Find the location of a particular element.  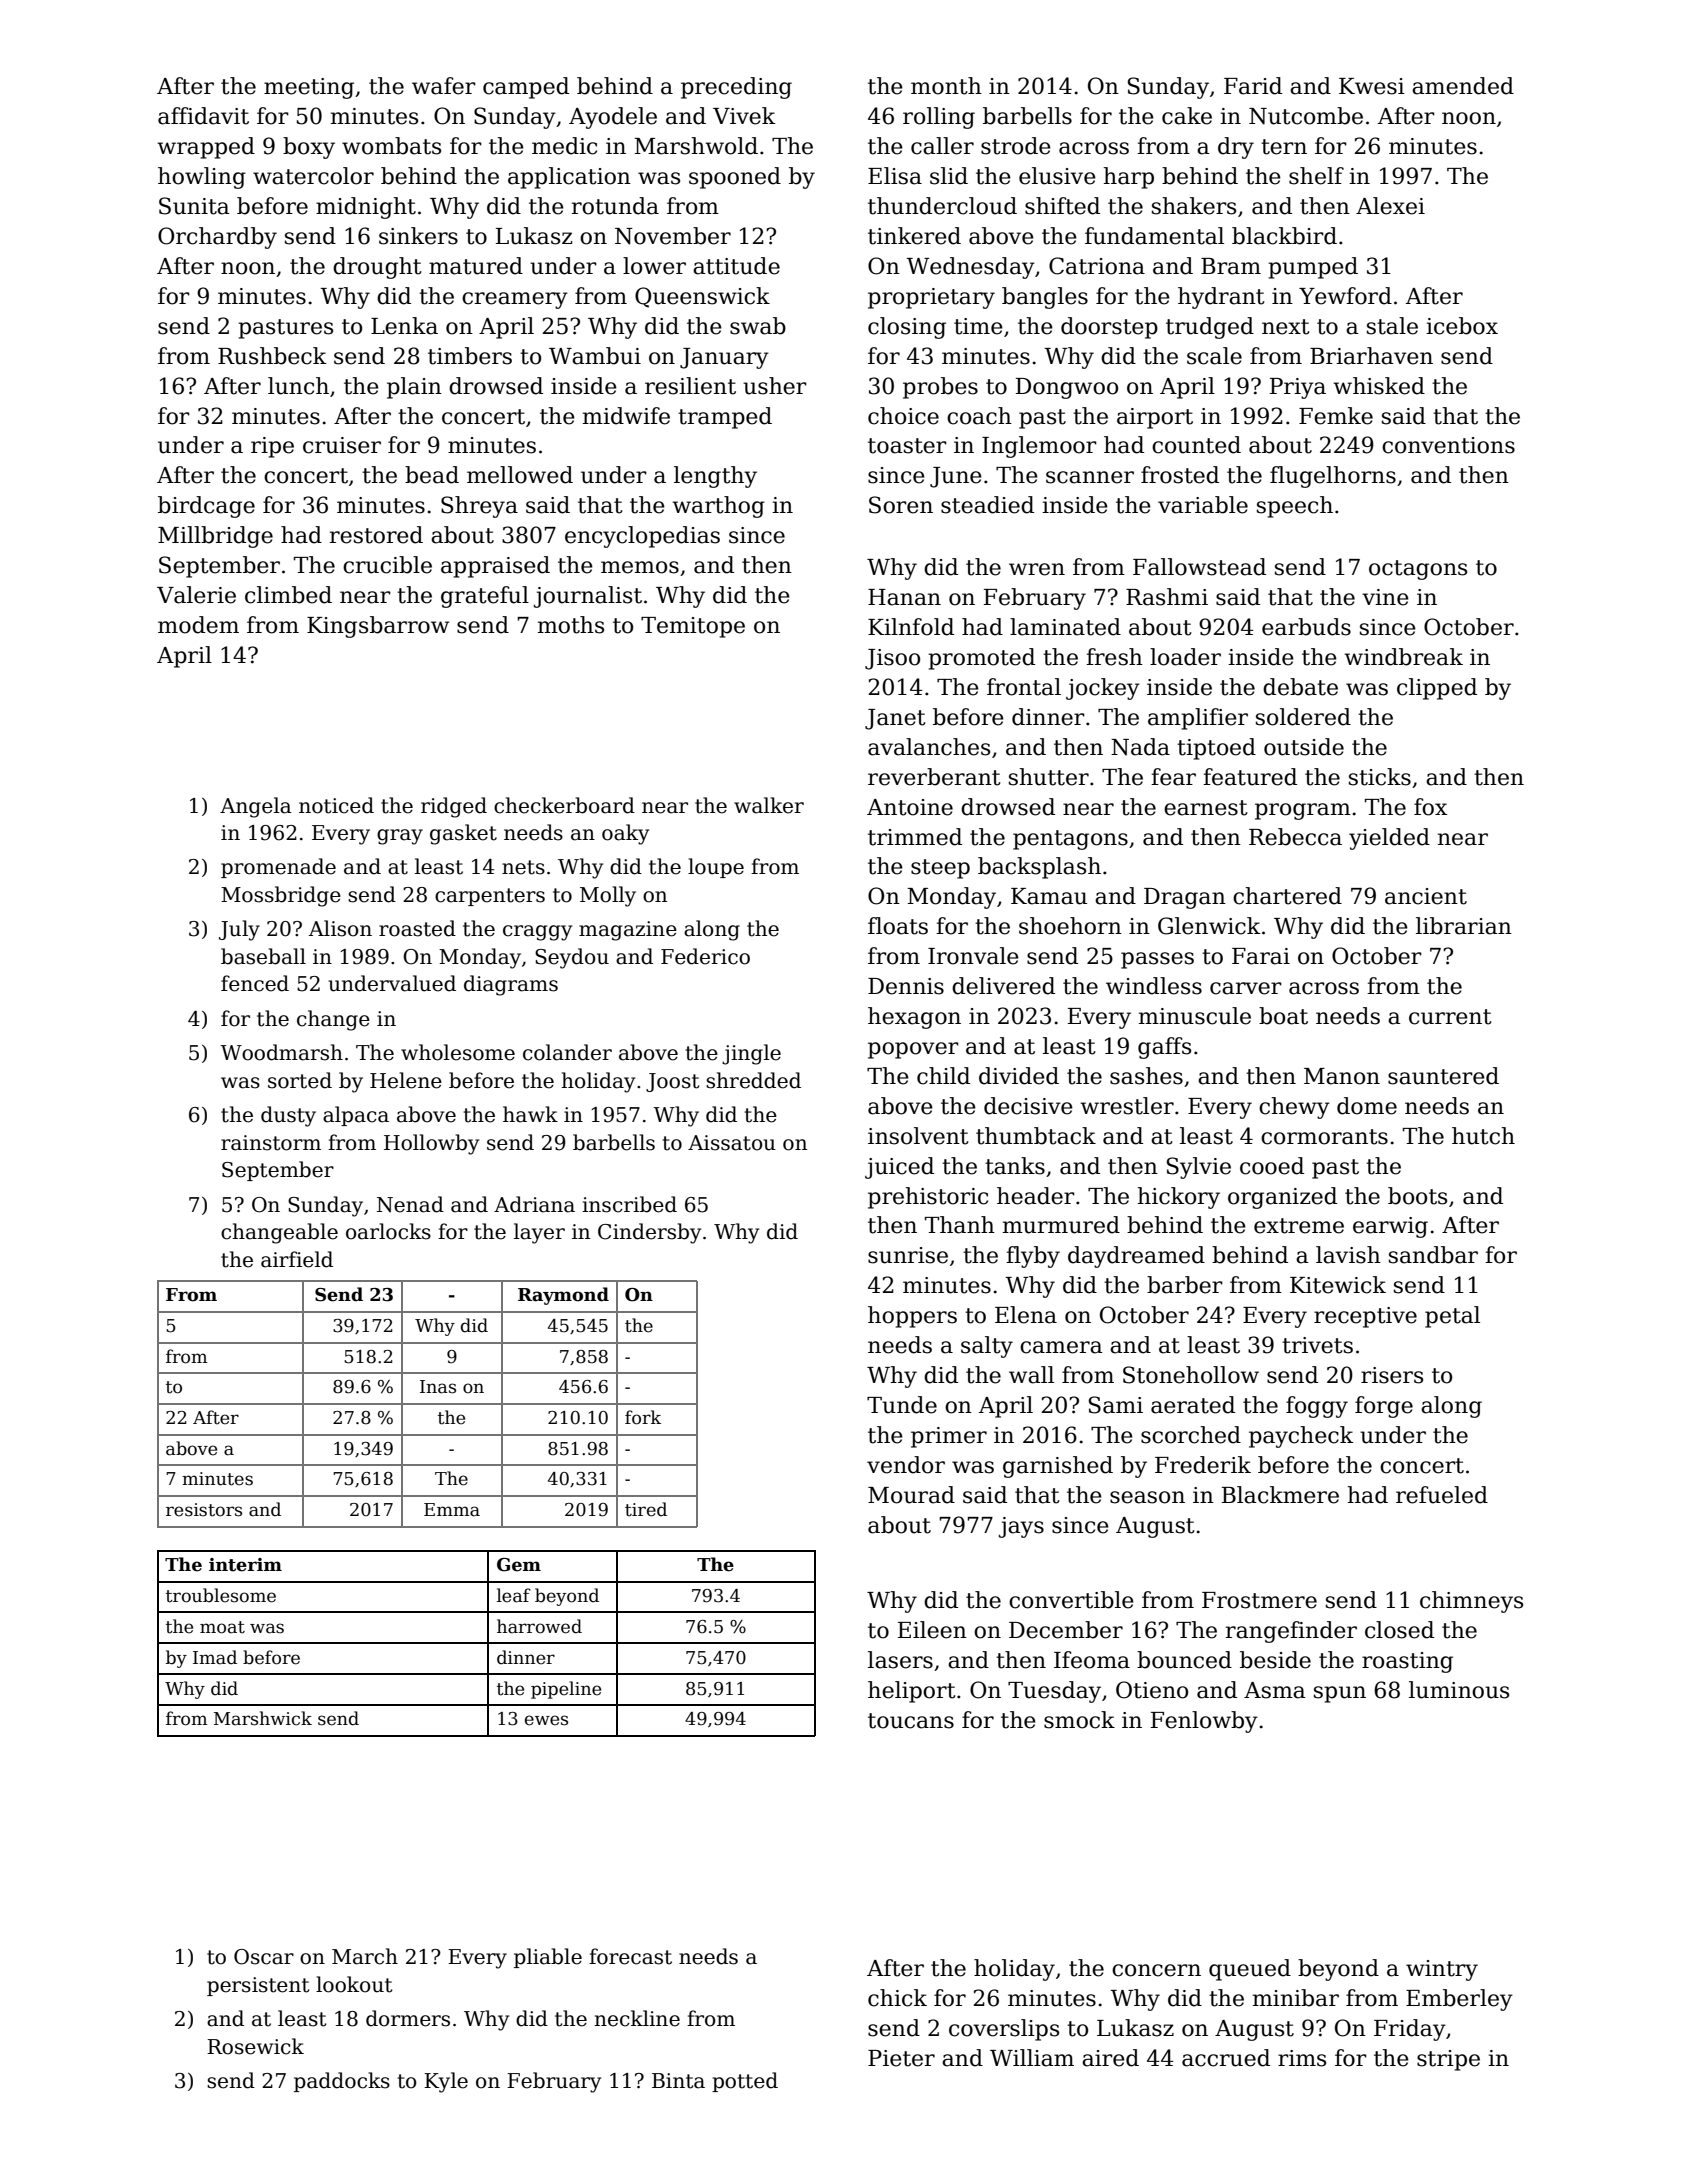

queued is located at coordinates (1250, 1970).
